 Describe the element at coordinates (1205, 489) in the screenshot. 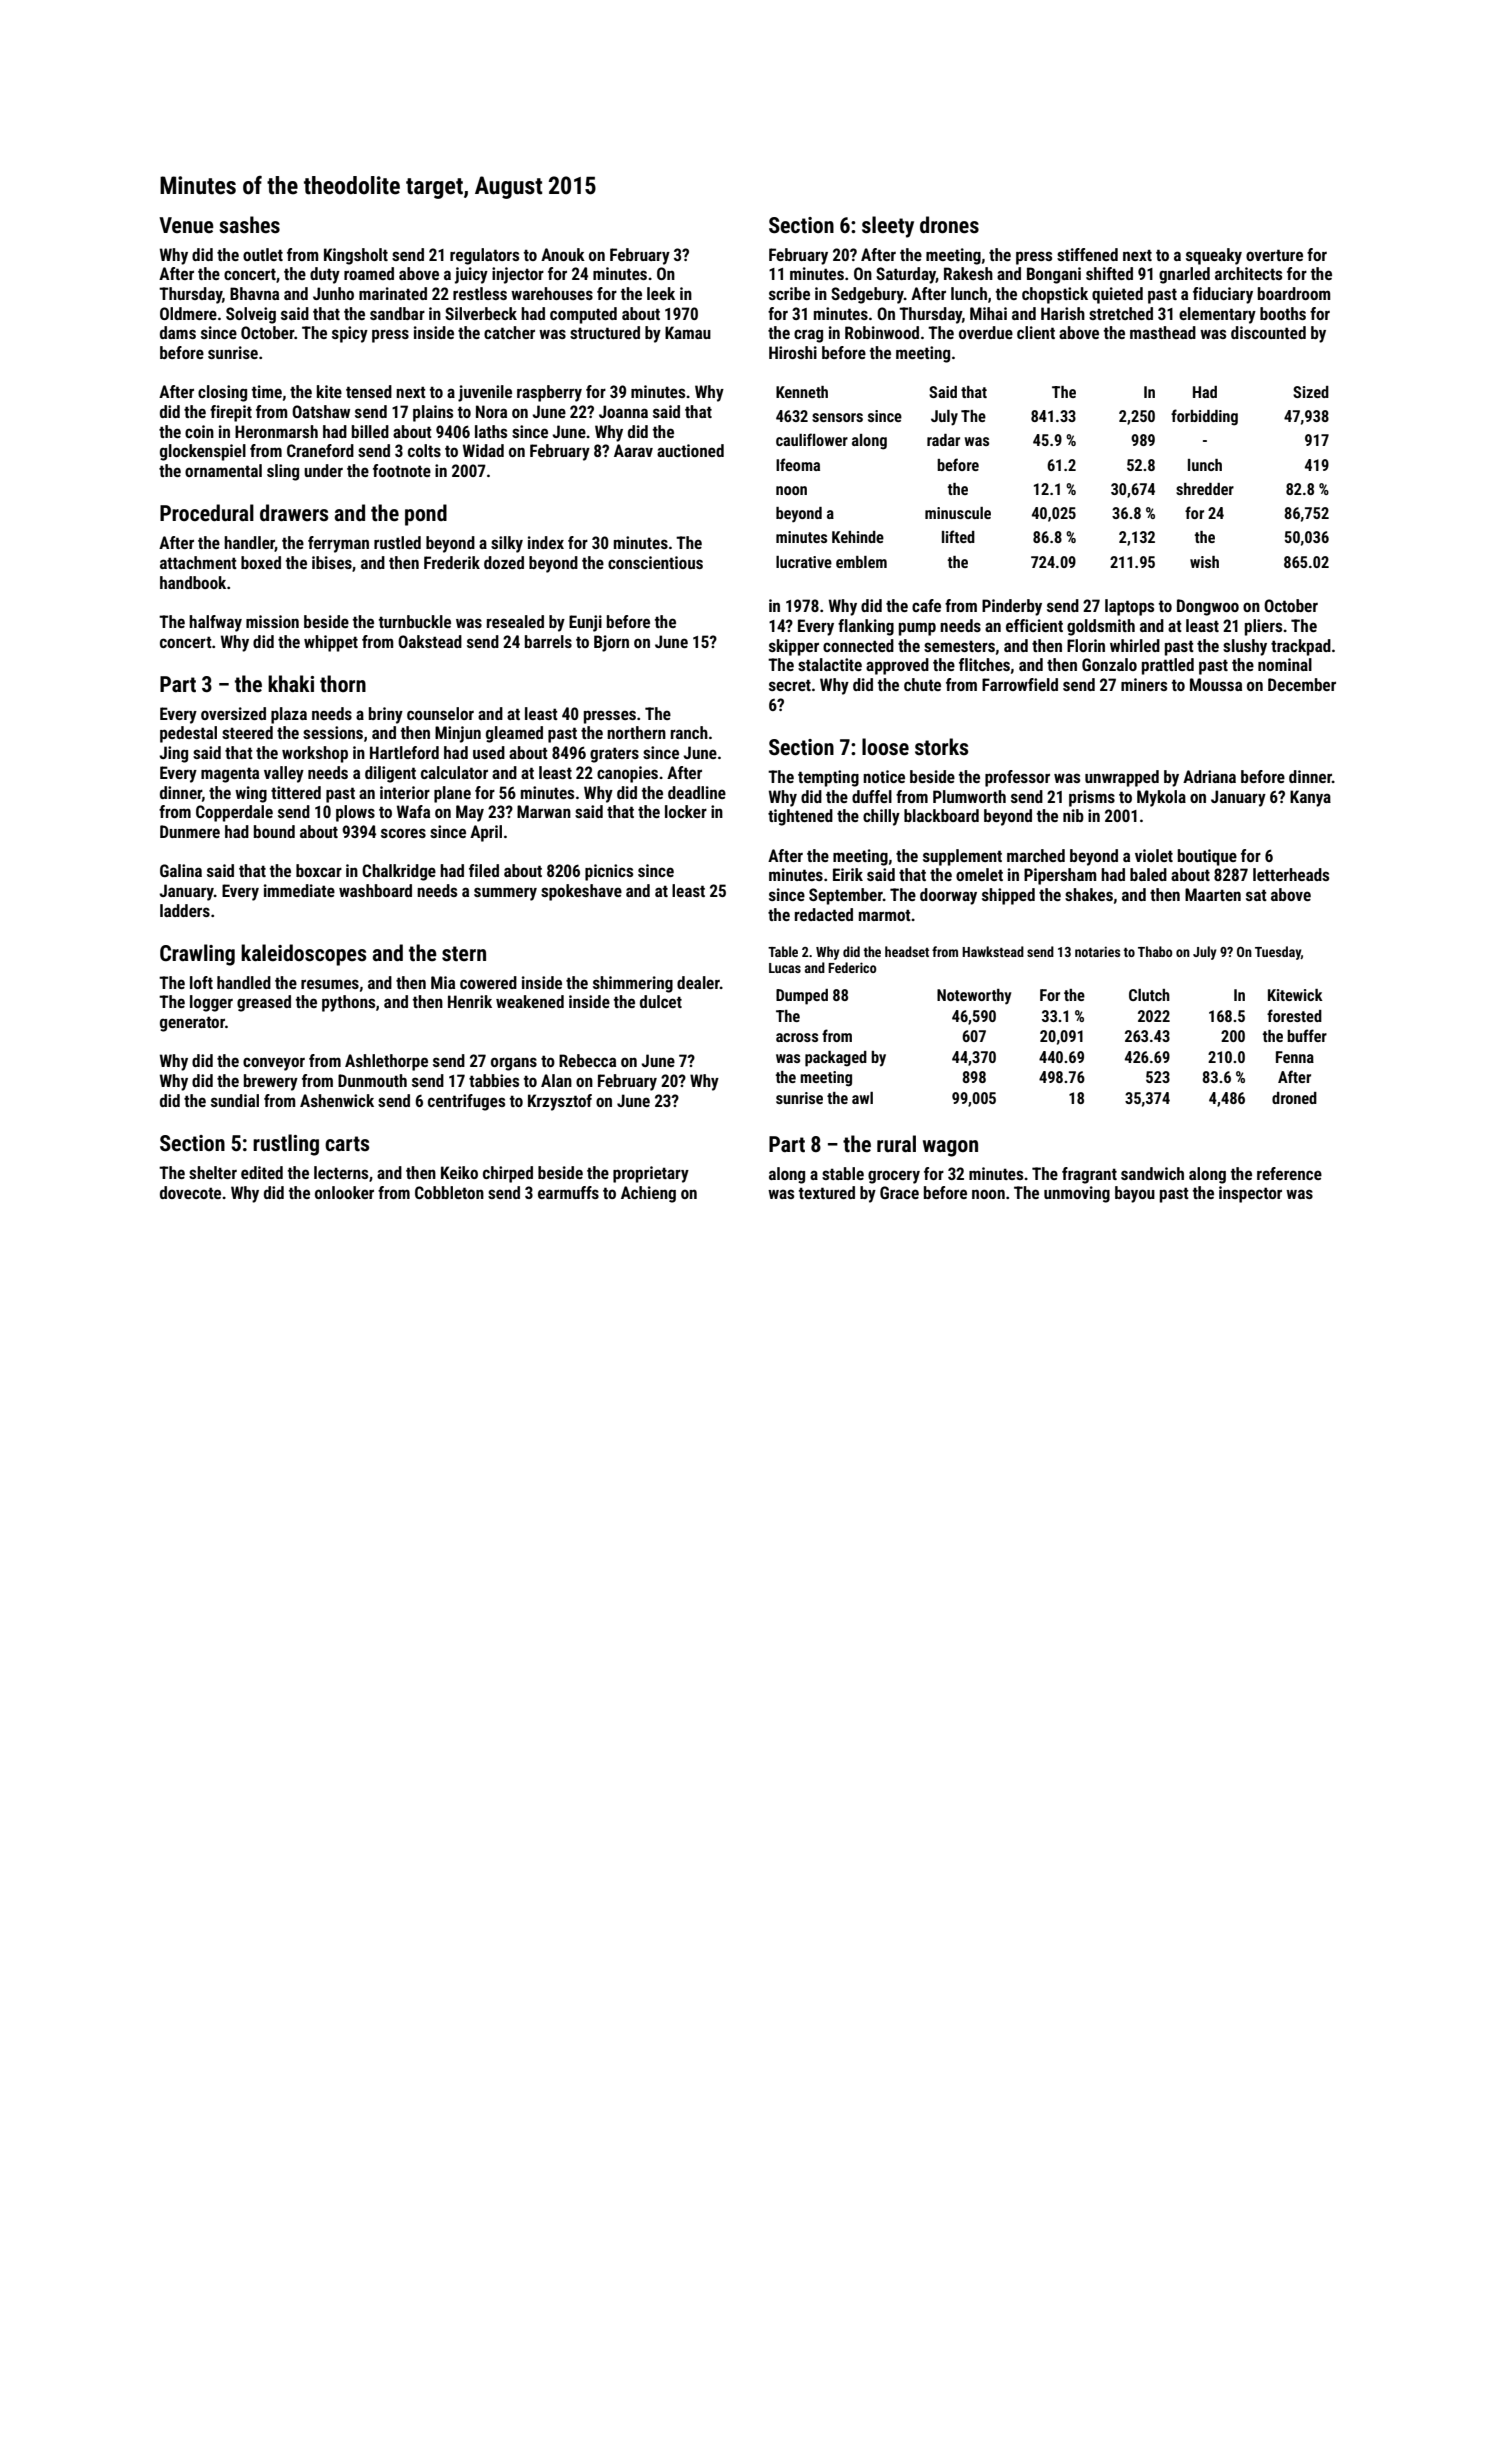

I see `shredder` at that location.
